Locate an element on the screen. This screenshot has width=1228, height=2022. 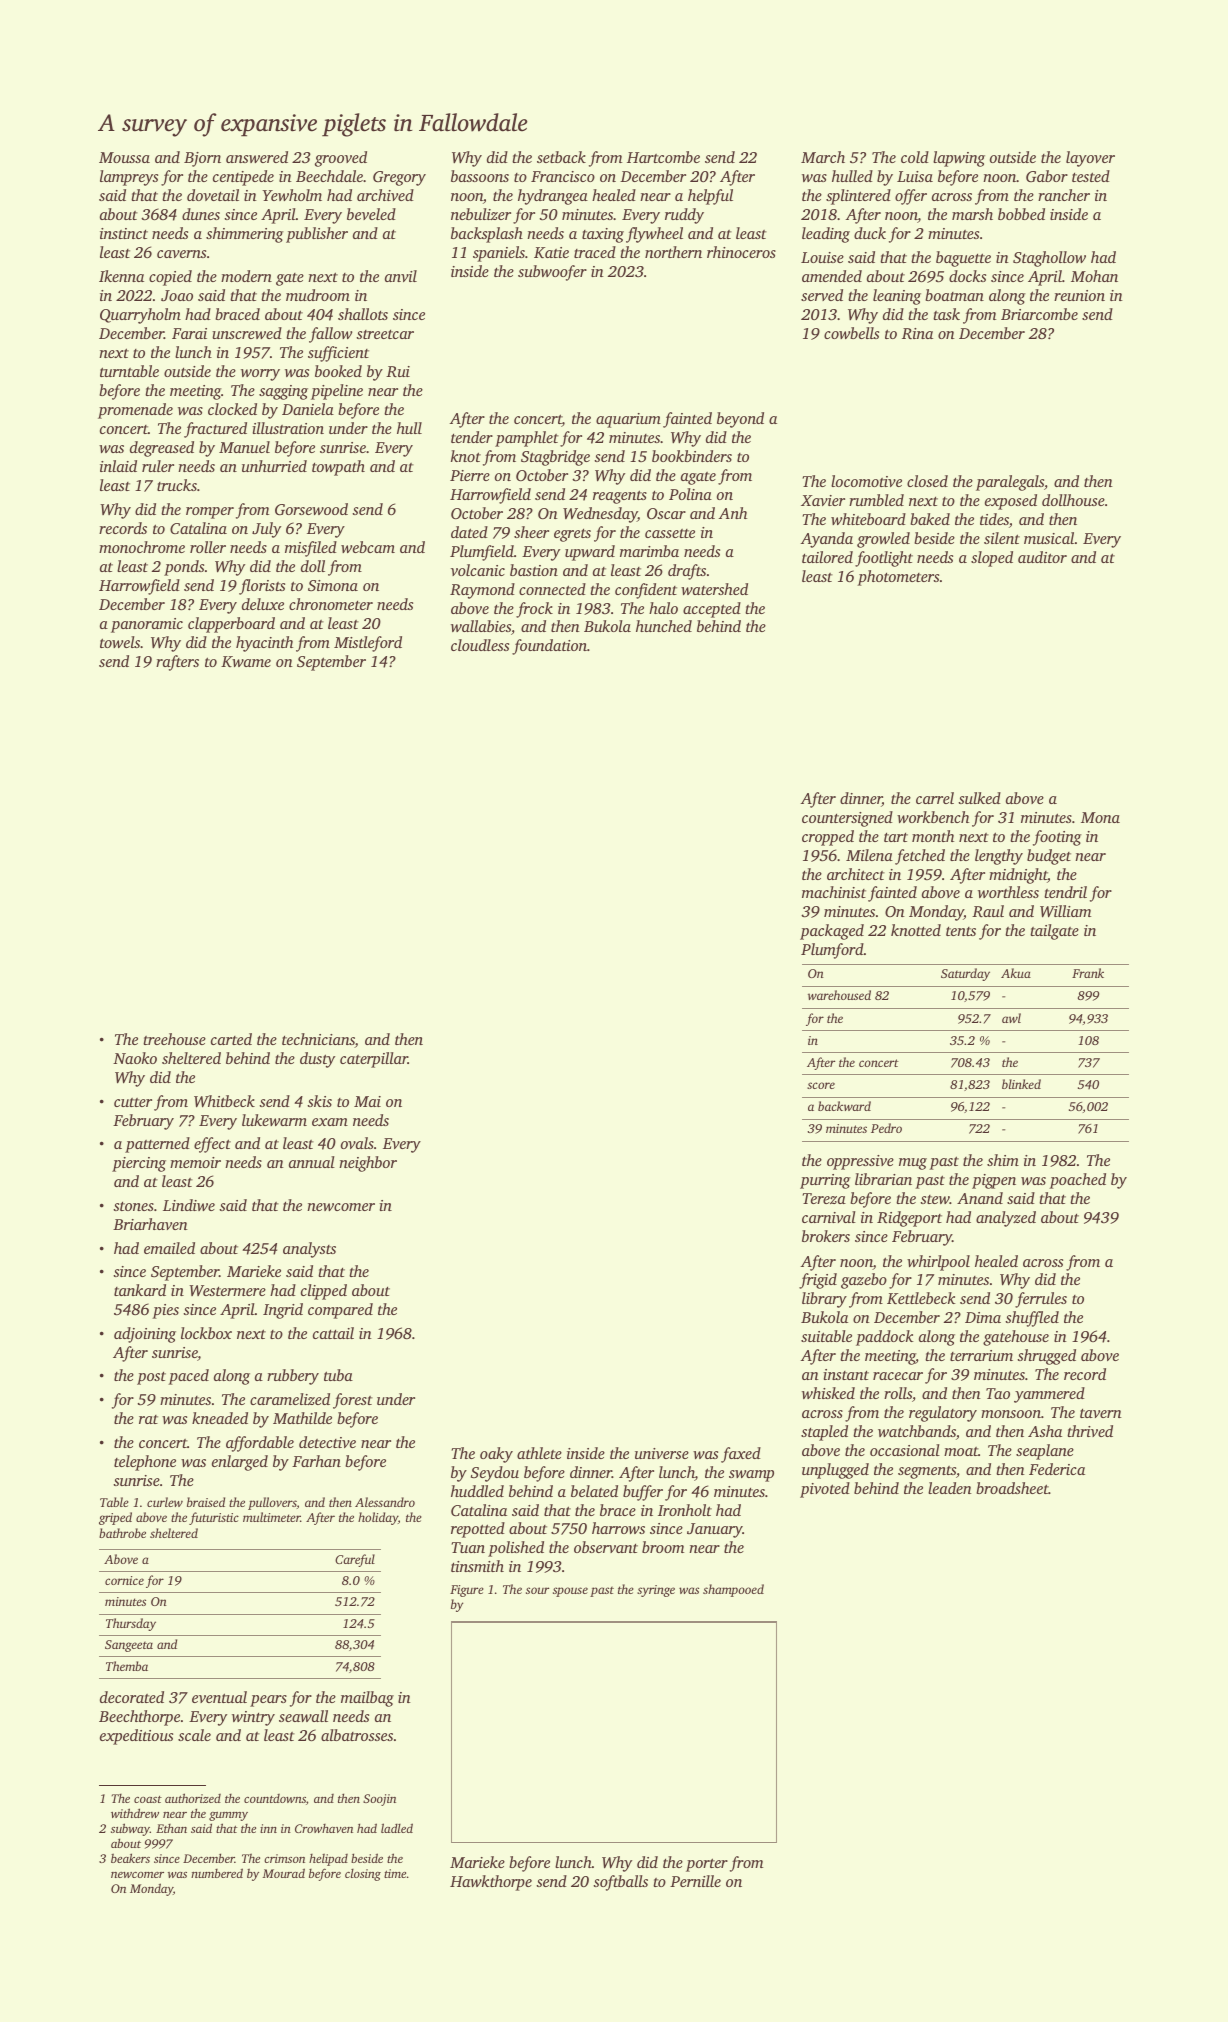
porter is located at coordinates (707, 1865).
